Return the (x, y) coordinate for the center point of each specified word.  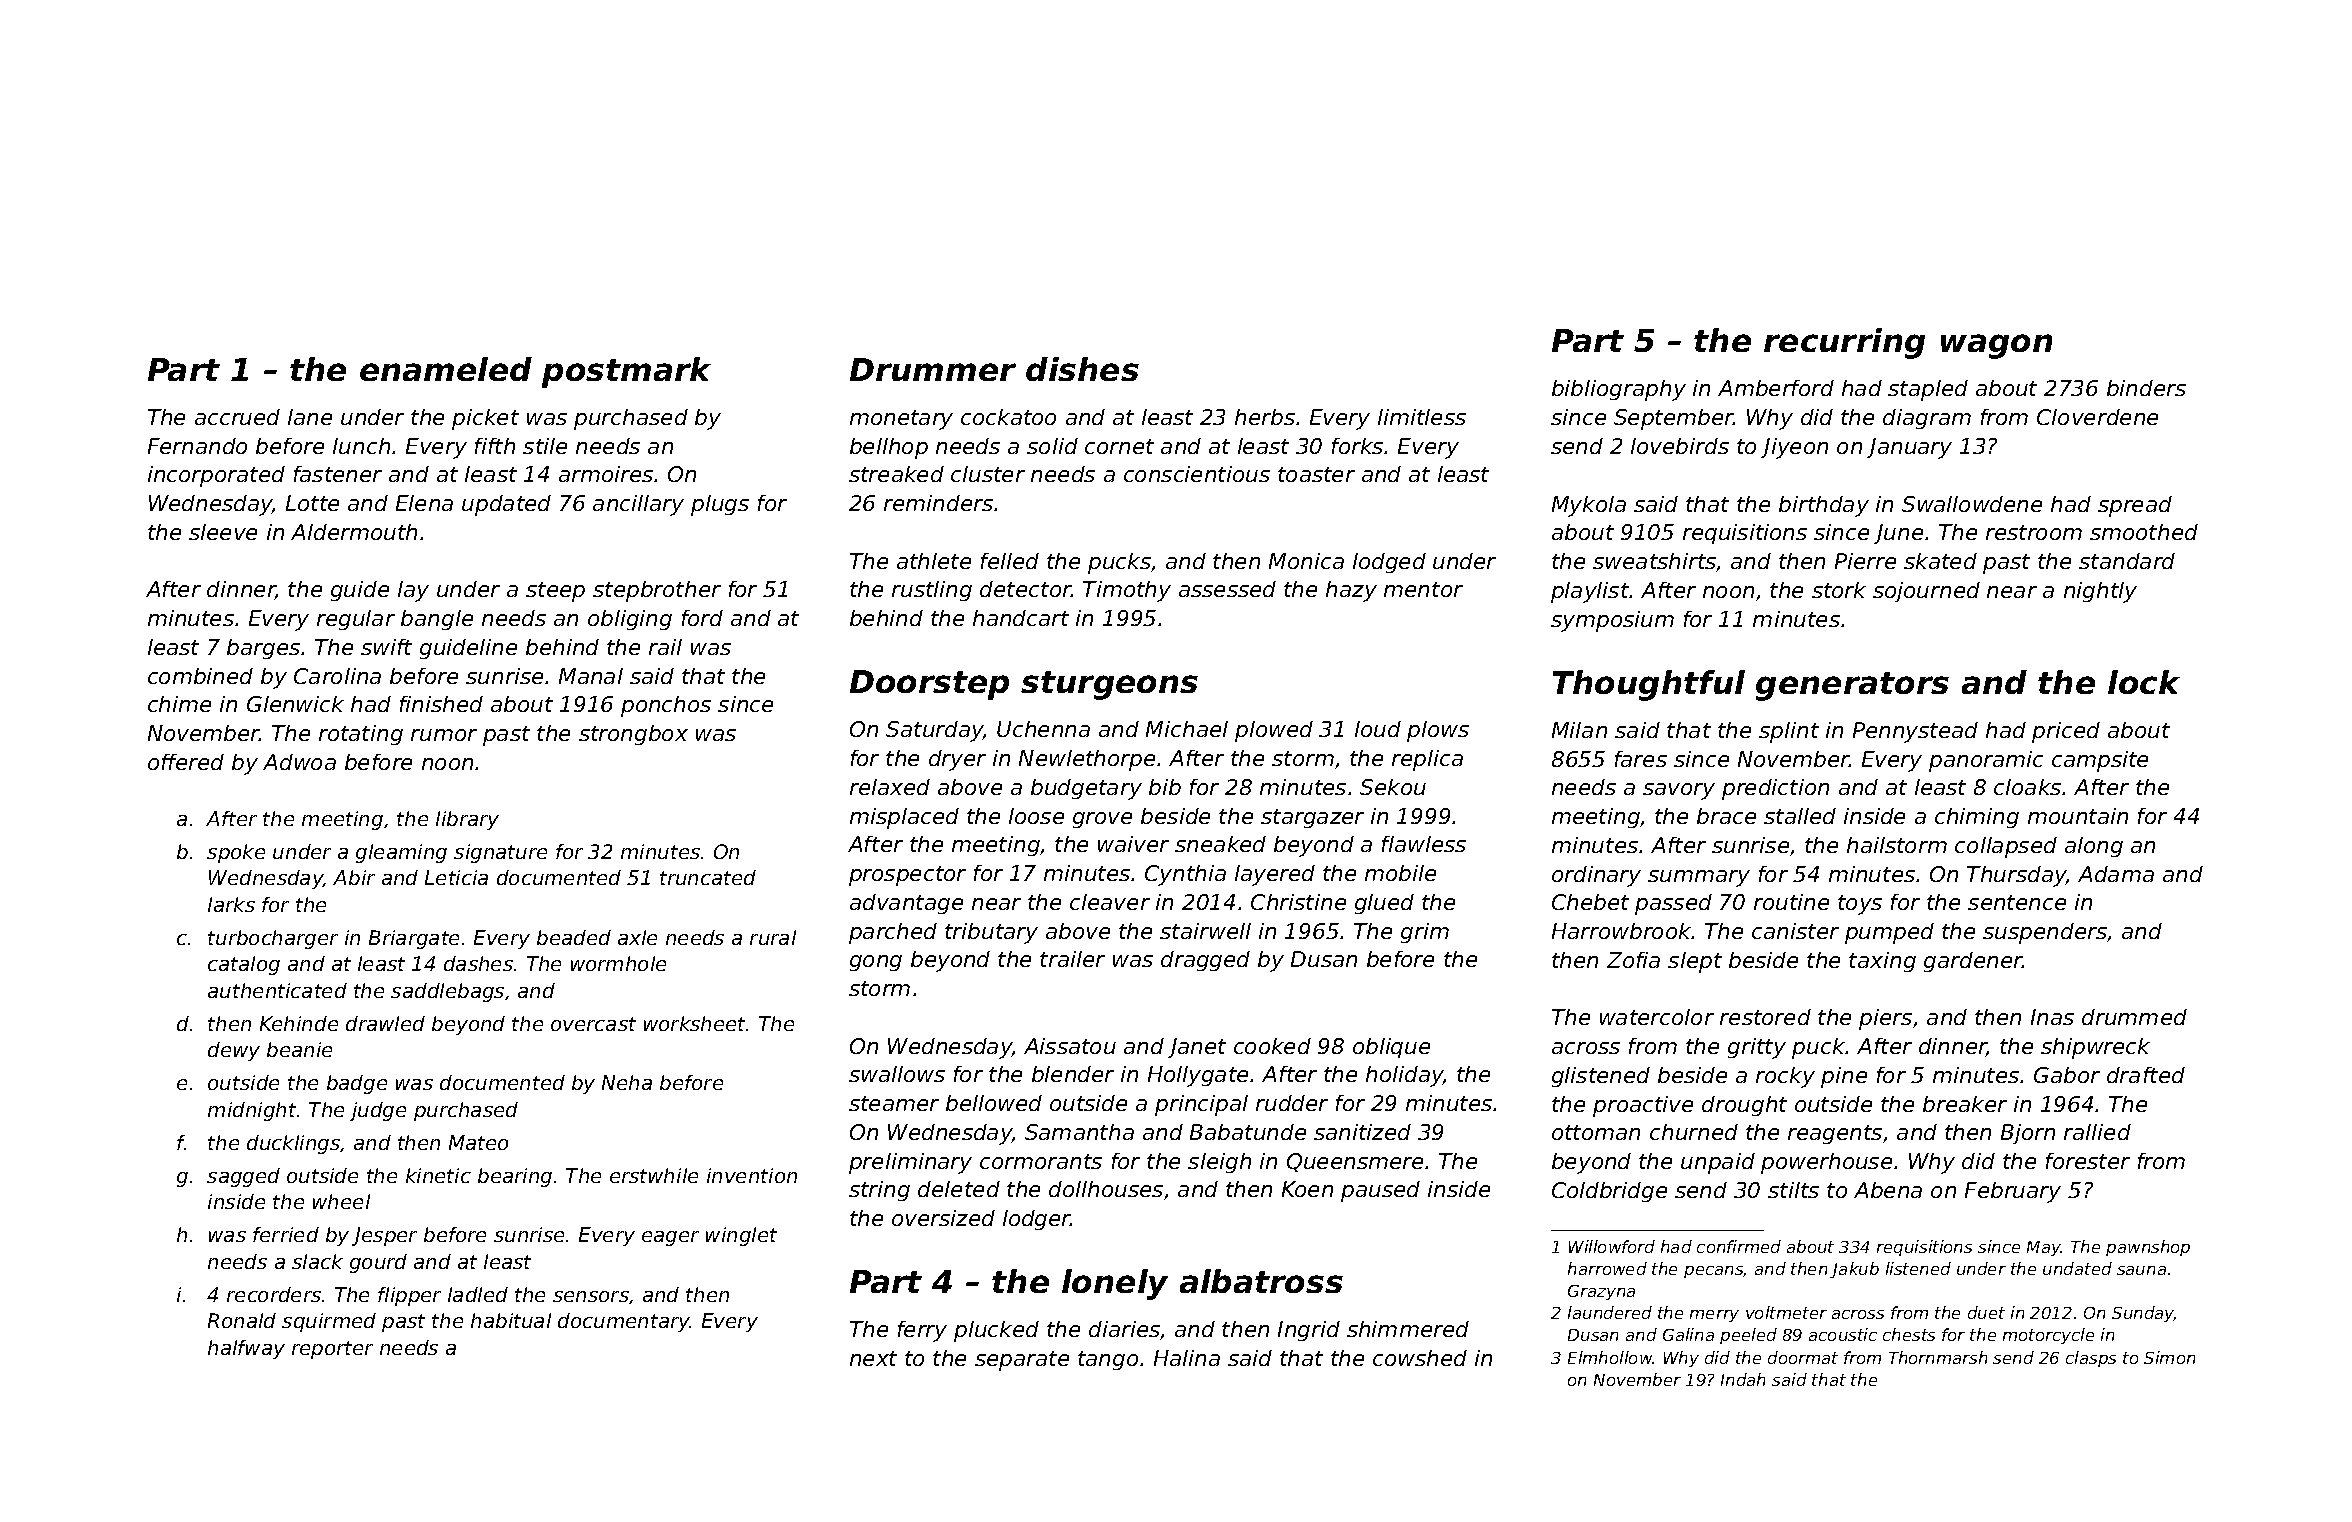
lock (2144, 682)
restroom (2034, 532)
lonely (1115, 1284)
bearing (515, 1177)
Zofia (1633, 960)
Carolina (337, 676)
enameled (446, 369)
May (2044, 1248)
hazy (1351, 591)
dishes (1082, 369)
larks (231, 904)
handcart (1021, 618)
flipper (409, 1296)
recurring (1844, 343)
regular (356, 620)
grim (1425, 933)
